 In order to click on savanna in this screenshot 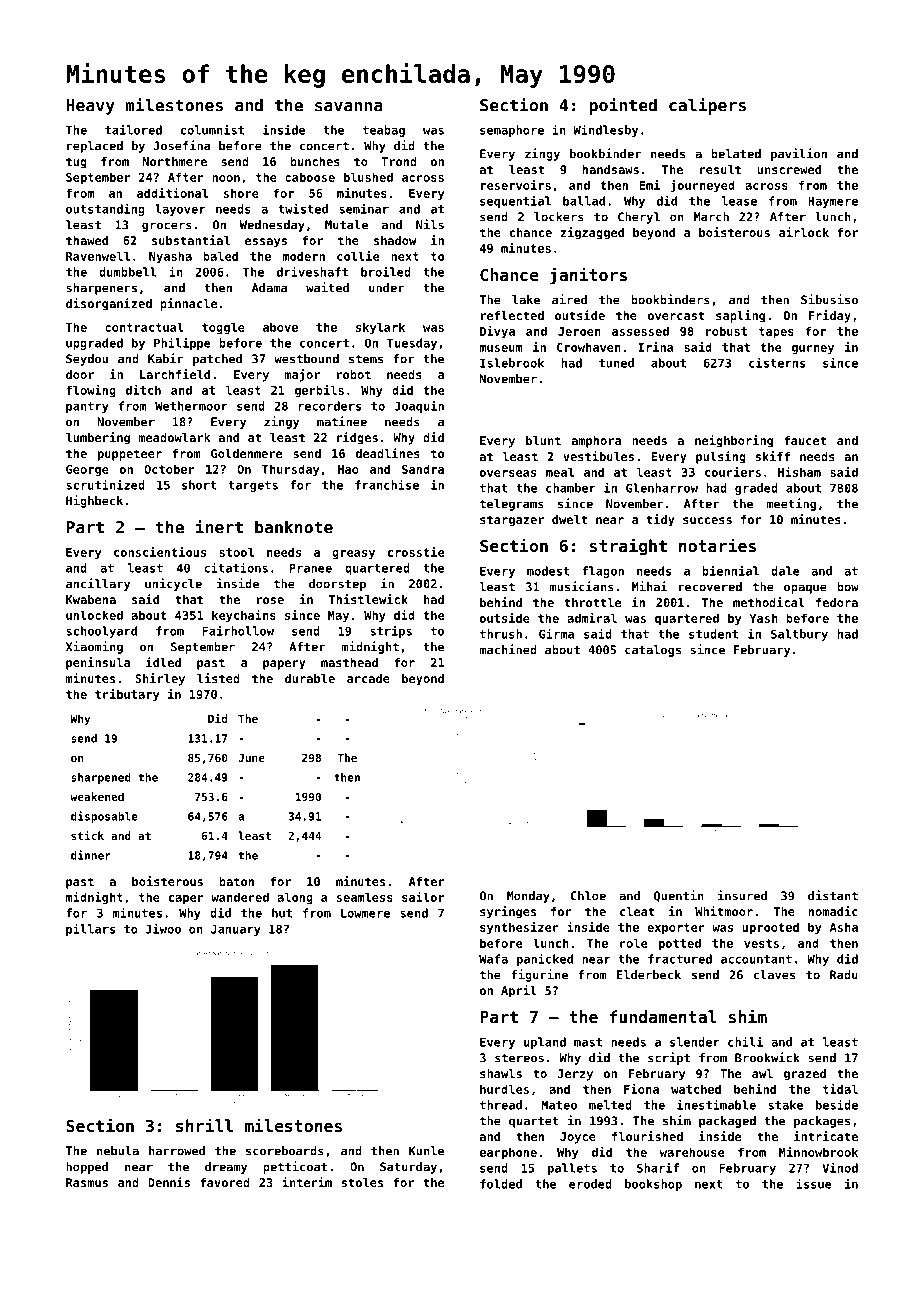, I will do `click(348, 107)`.
